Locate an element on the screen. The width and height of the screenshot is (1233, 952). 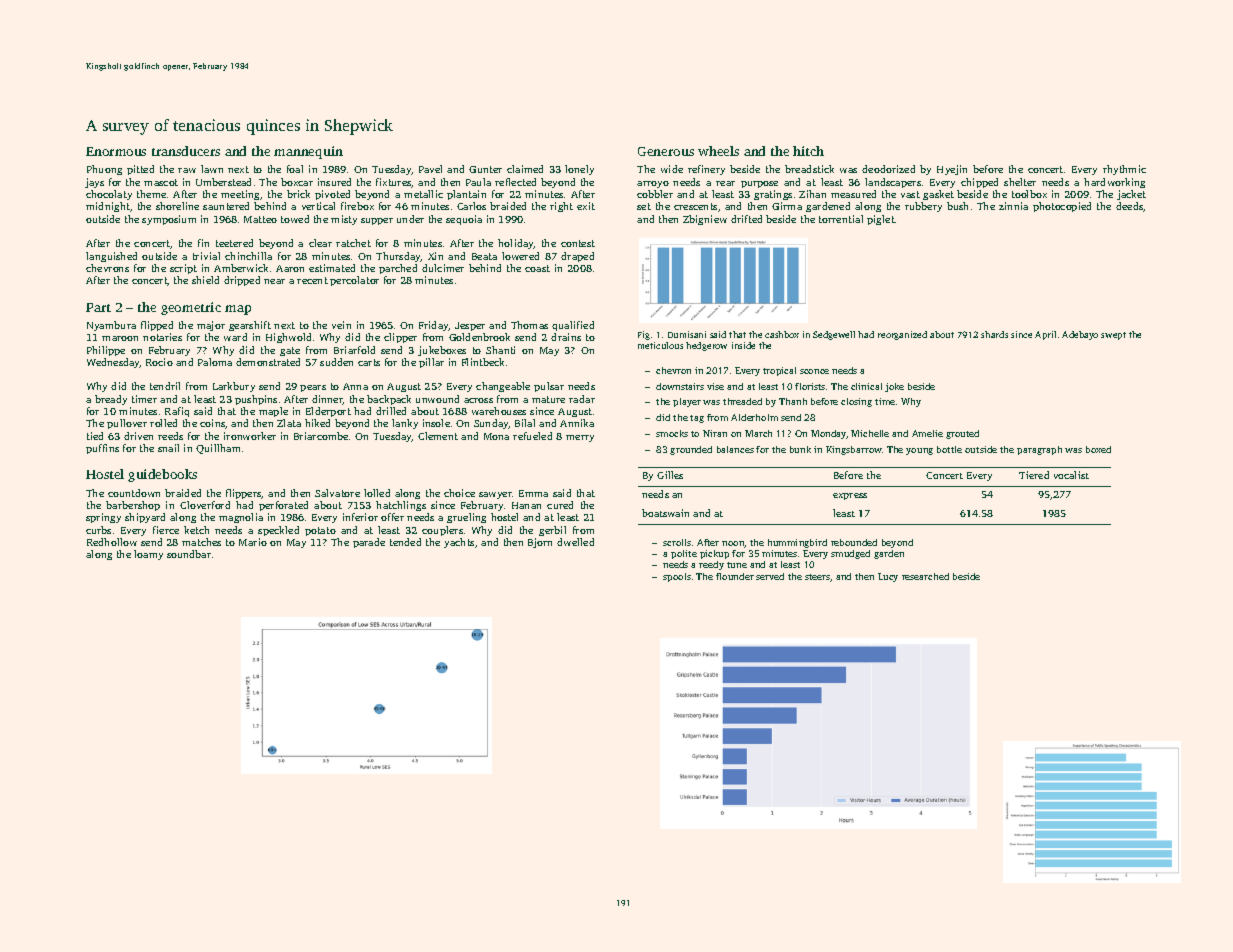
paragraph is located at coordinates (1039, 450).
